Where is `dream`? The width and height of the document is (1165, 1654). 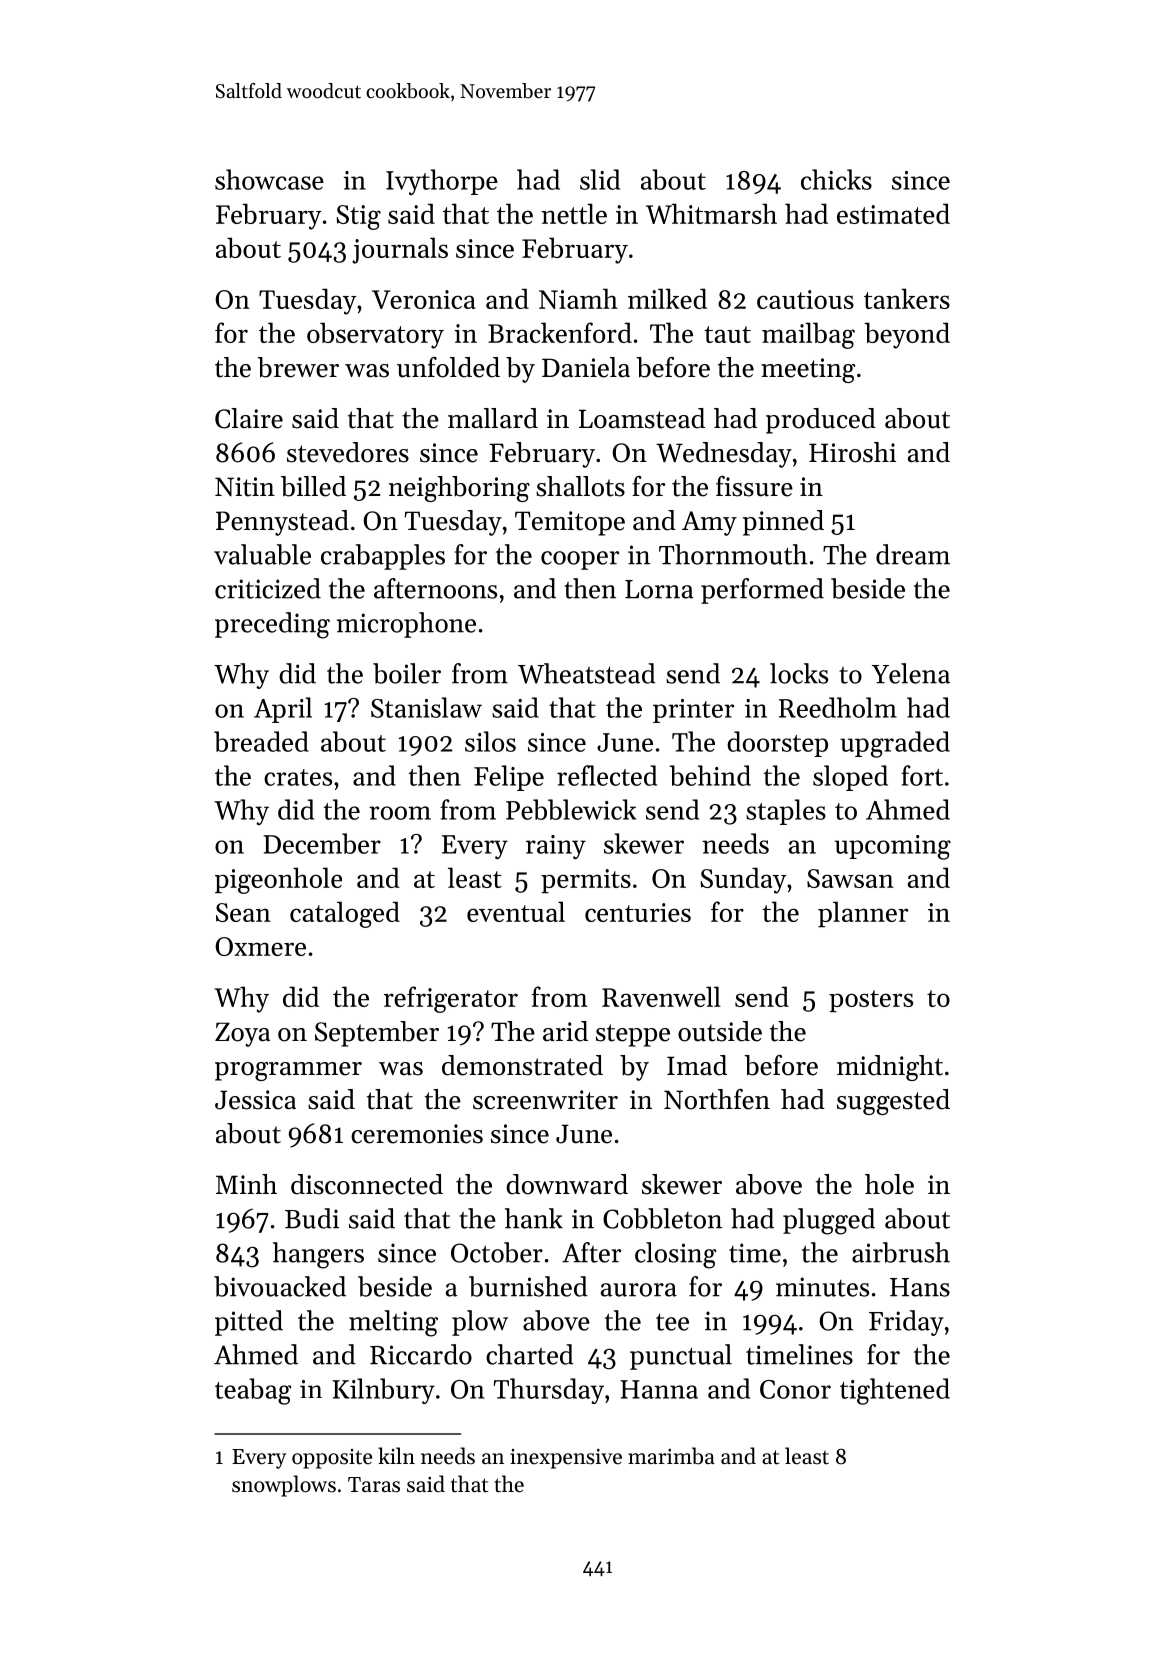 dream is located at coordinates (913, 554).
